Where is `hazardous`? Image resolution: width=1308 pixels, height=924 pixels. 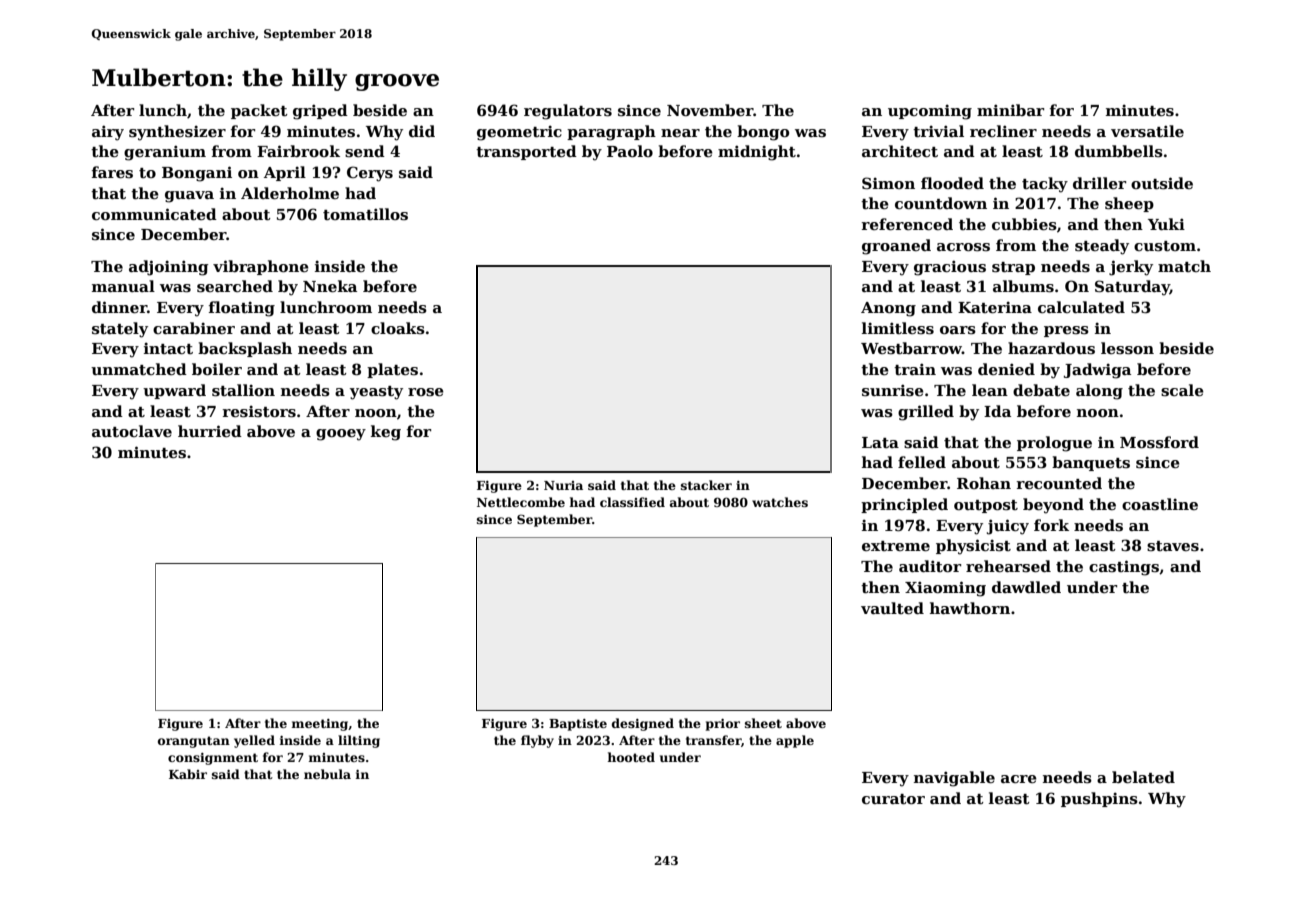
hazardous is located at coordinates (1051, 348).
